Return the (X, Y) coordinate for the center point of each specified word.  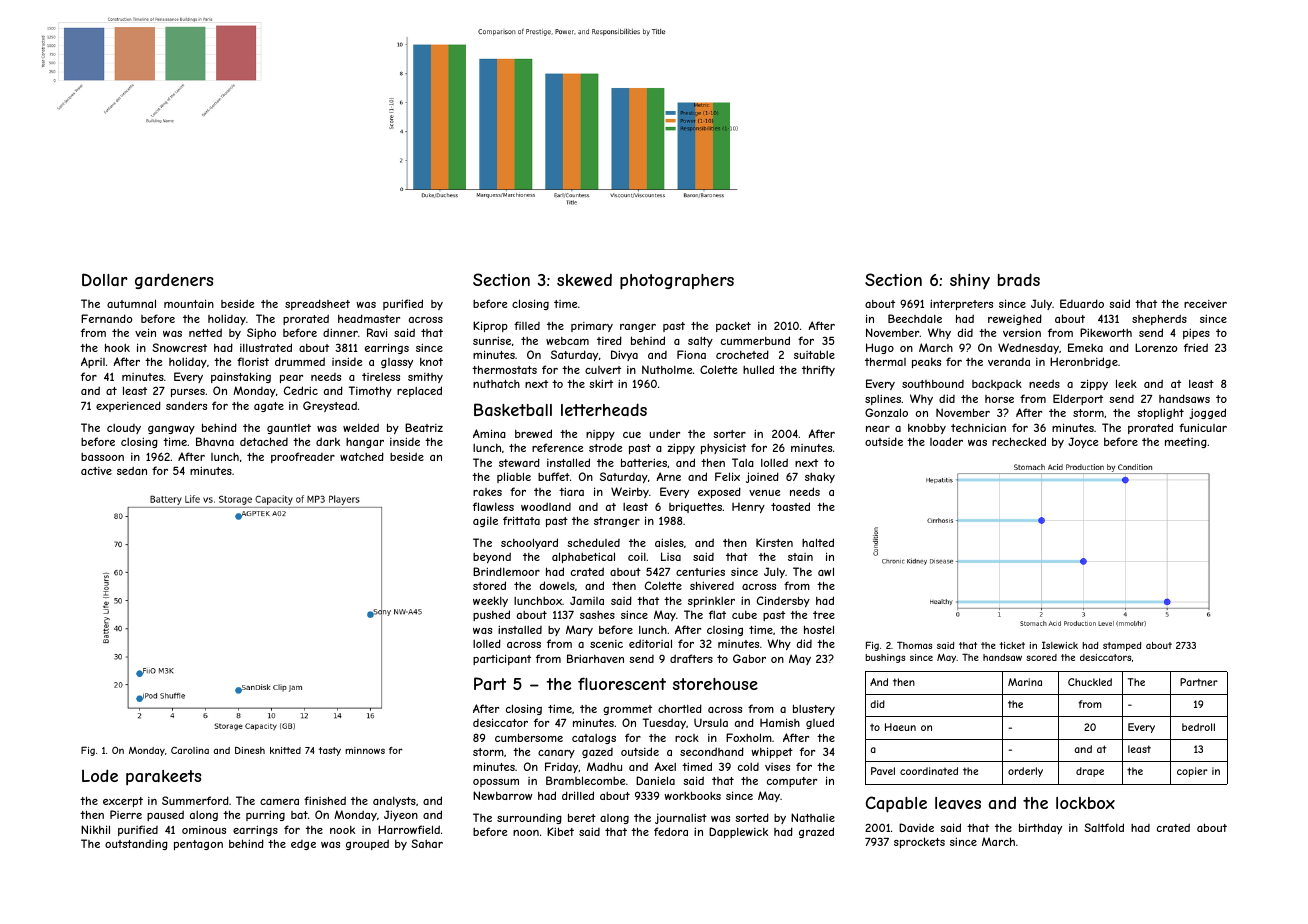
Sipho (261, 333)
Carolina (190, 750)
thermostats (504, 369)
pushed (491, 615)
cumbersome (529, 737)
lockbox (1085, 803)
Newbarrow (503, 795)
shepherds (1159, 319)
